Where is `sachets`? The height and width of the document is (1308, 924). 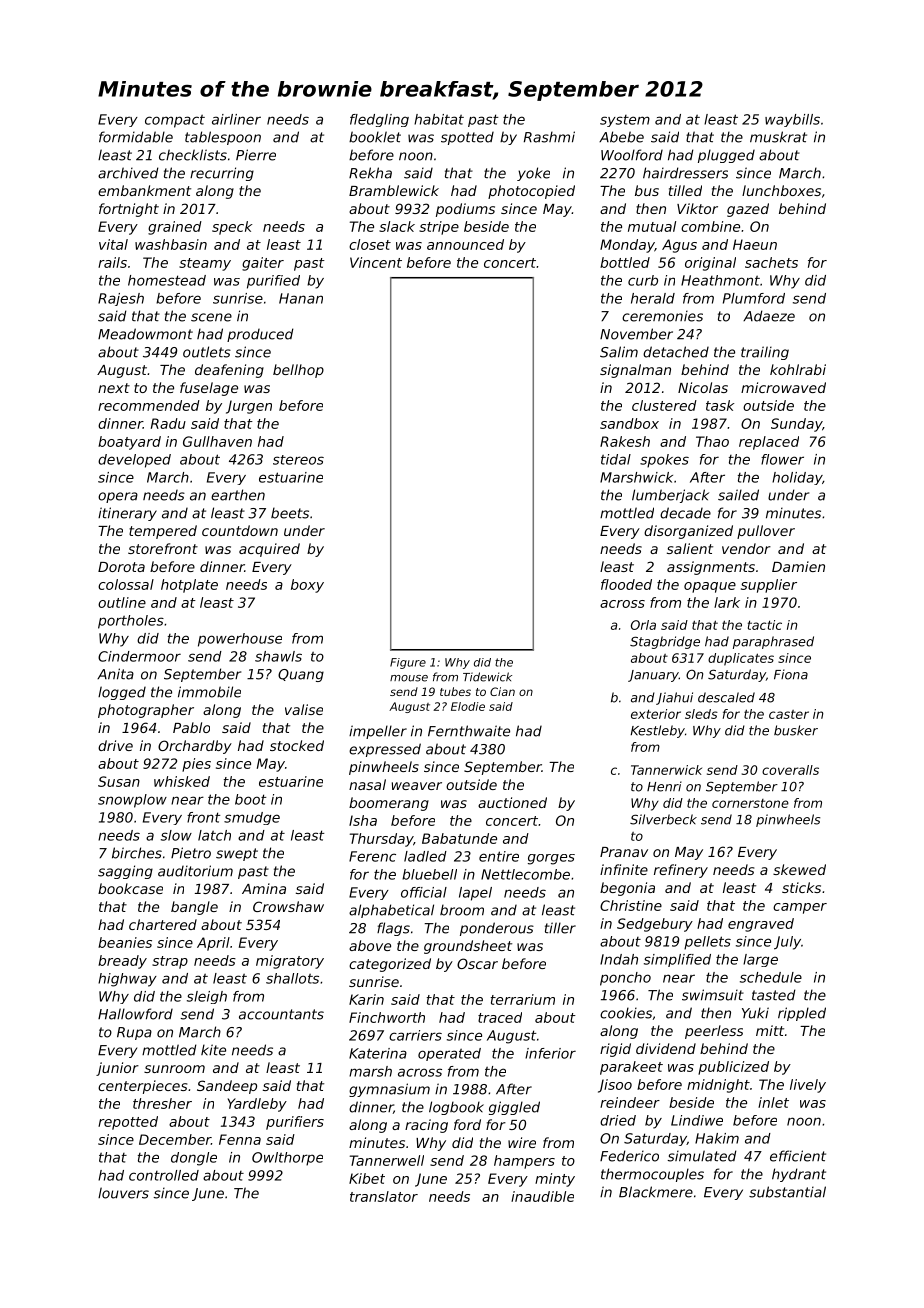
sachets is located at coordinates (771, 262).
